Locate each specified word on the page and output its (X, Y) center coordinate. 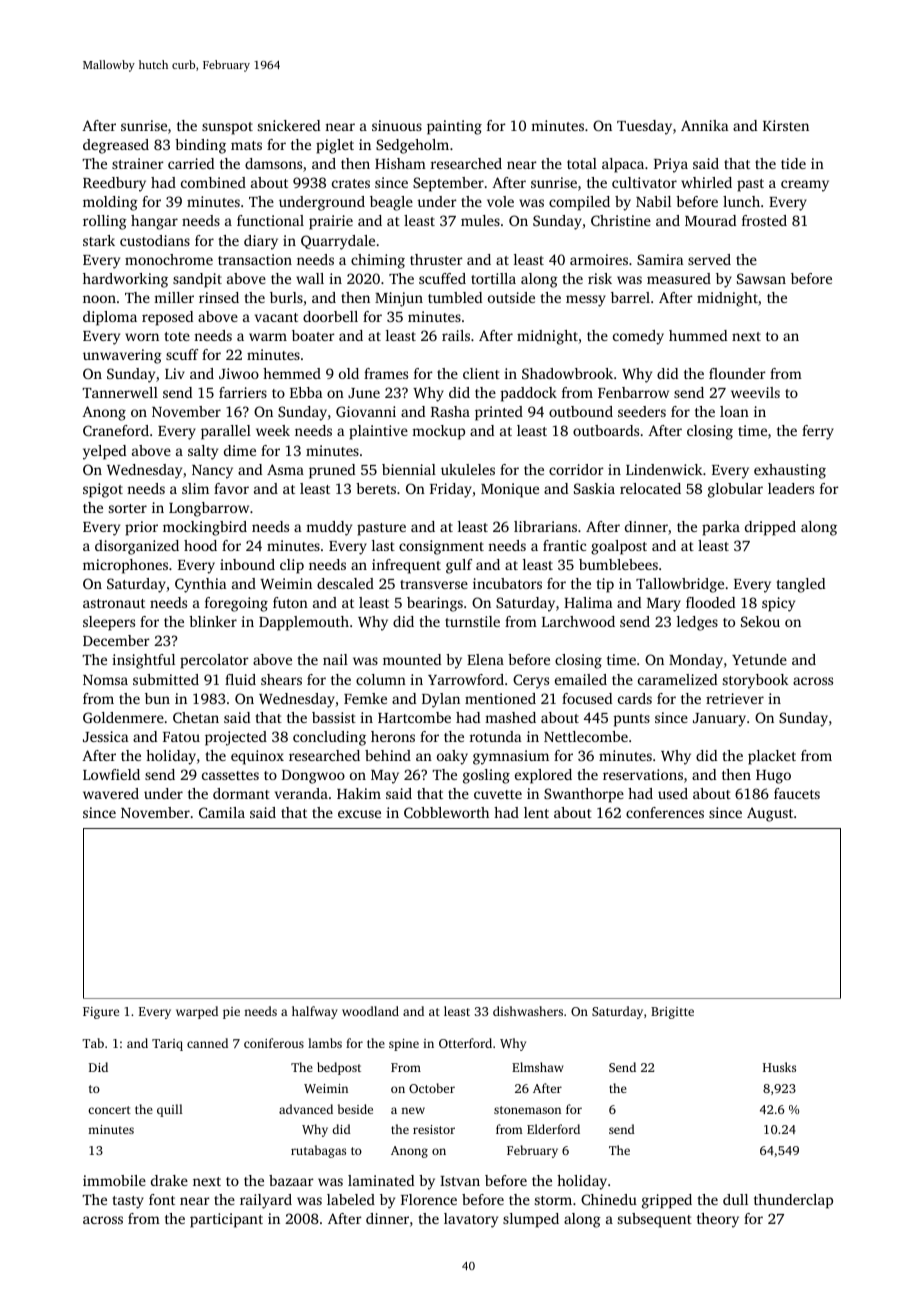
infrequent (406, 566)
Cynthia (201, 585)
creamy (805, 186)
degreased (116, 146)
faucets (797, 793)
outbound (581, 411)
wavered (111, 793)
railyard (266, 1201)
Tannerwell (120, 392)
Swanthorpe (584, 795)
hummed (698, 335)
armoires (599, 259)
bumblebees (618, 564)
